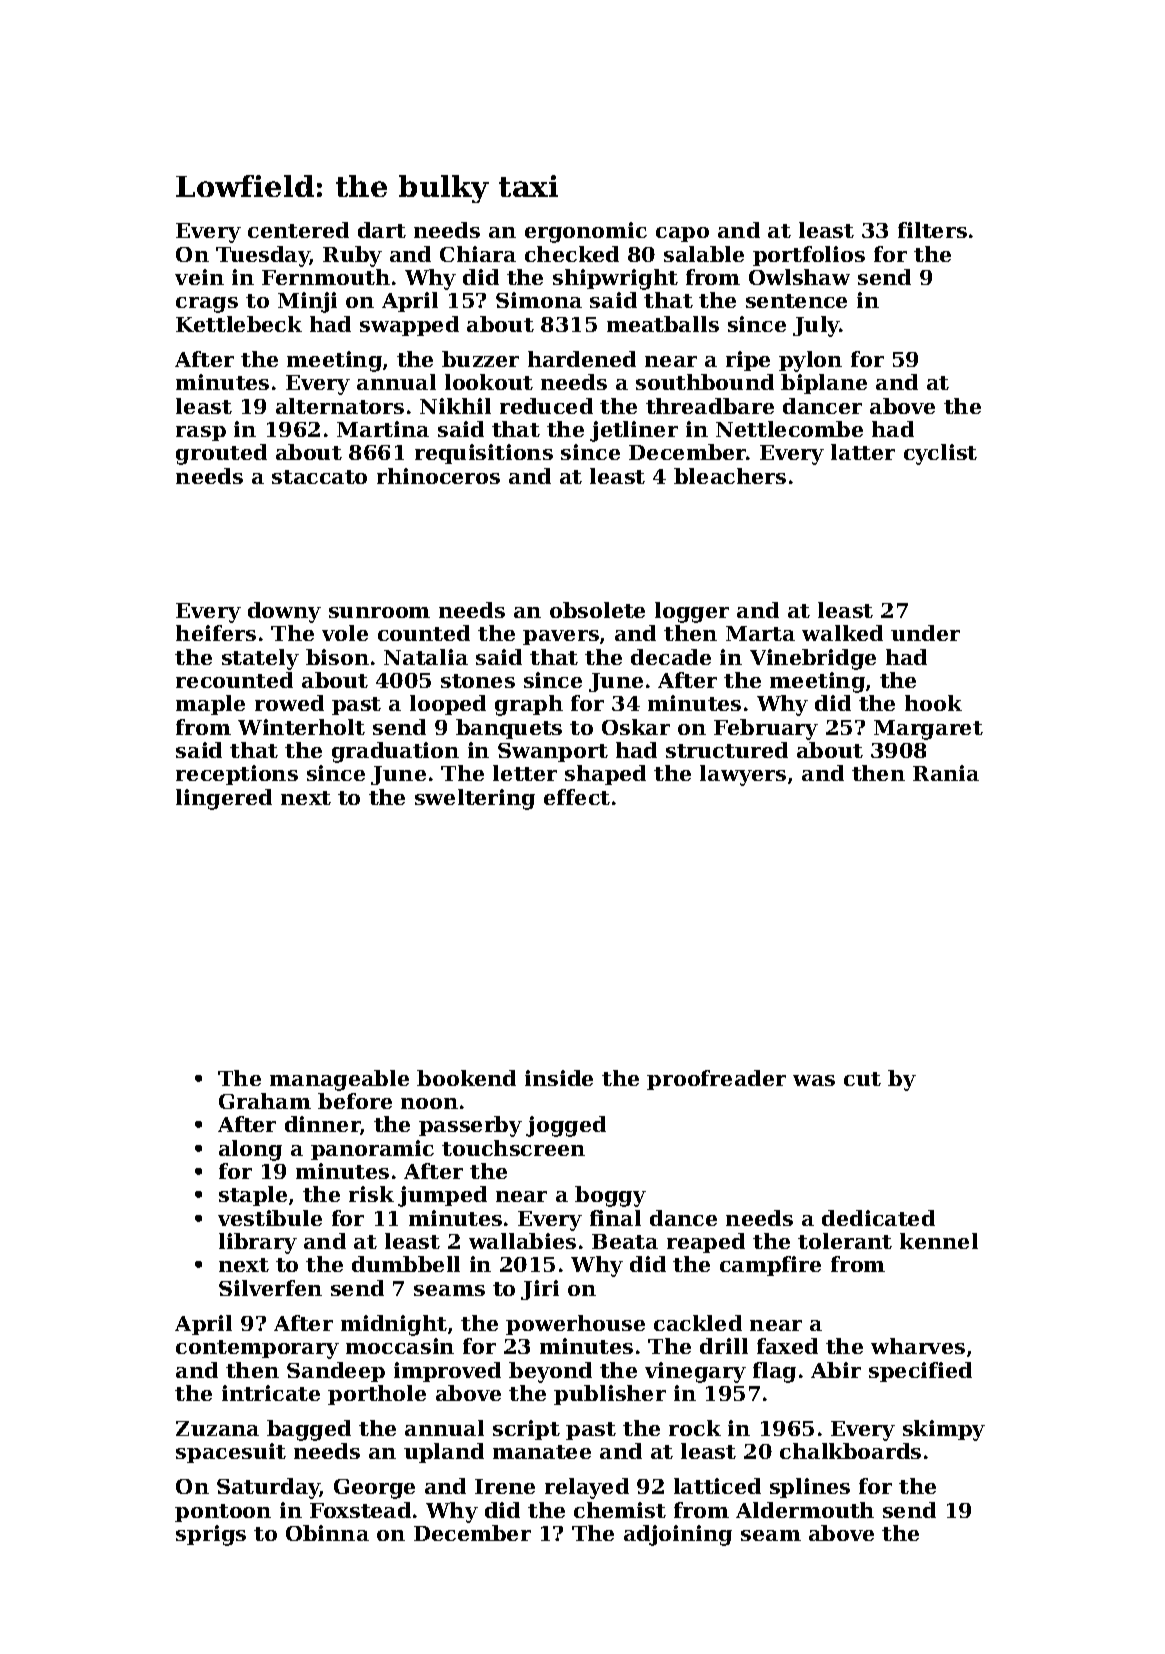 This page has height=1654, width=1165. What do you see at coordinates (946, 773) in the page?
I see `Rania` at bounding box center [946, 773].
